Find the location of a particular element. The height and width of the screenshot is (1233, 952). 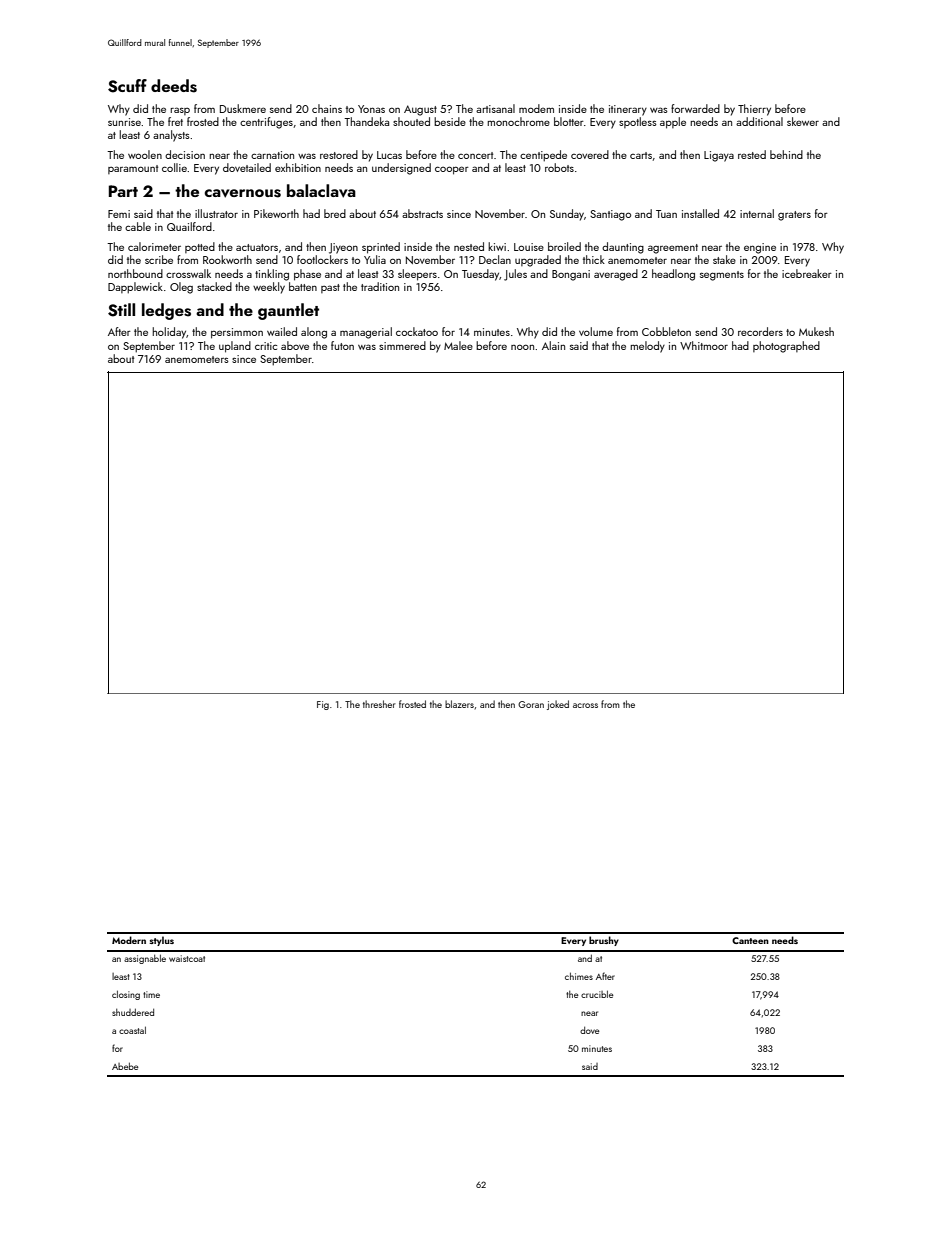

time is located at coordinates (151, 994).
